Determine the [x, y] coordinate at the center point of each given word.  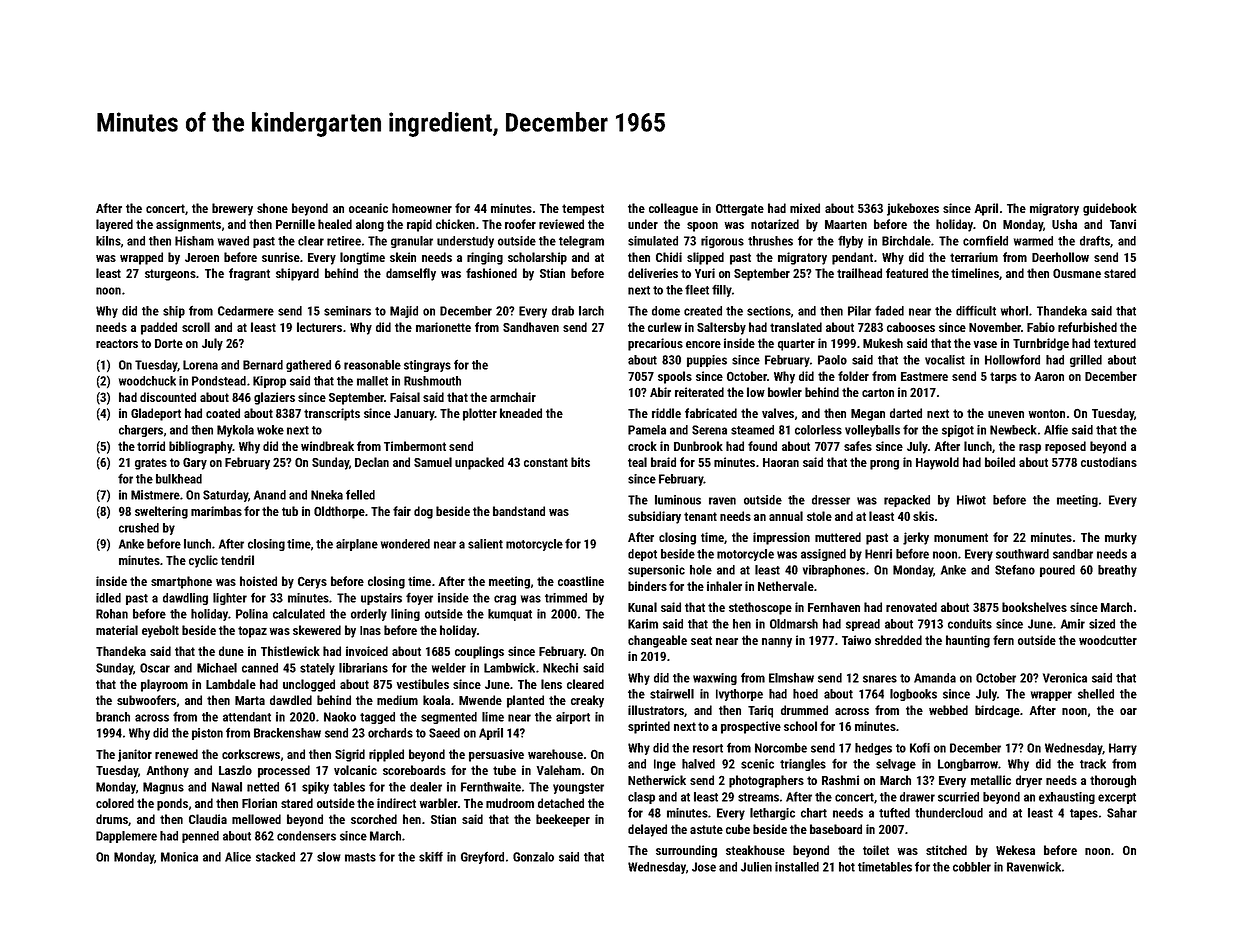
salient [485, 544]
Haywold [937, 463]
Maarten [846, 224]
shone [272, 208]
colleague [673, 209]
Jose [704, 867]
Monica [179, 857]
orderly [369, 615]
